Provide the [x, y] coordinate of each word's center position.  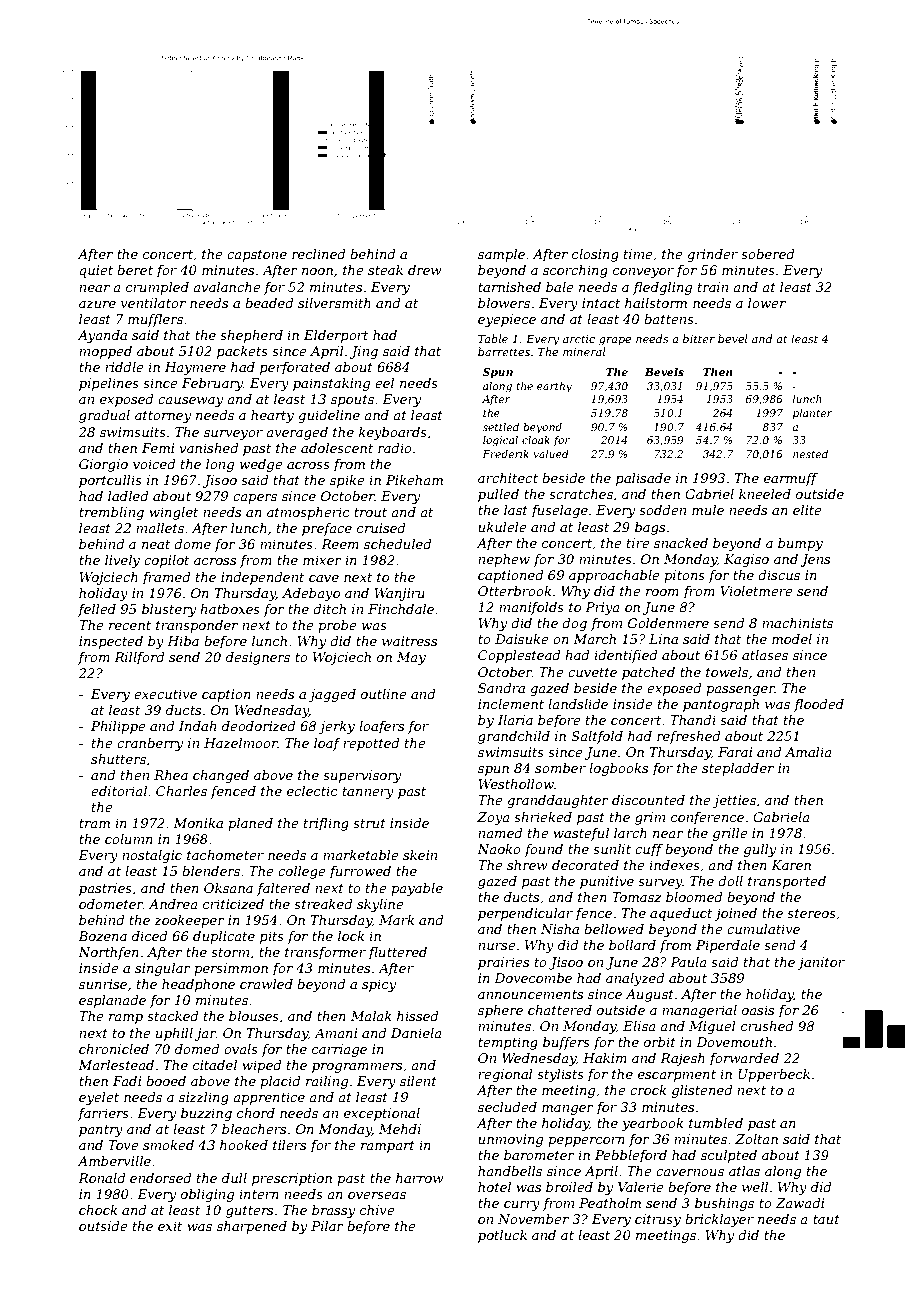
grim [650, 818]
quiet [96, 271]
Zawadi [800, 1203]
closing [595, 255]
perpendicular [525, 914]
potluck [502, 1236]
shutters [118, 759]
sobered [767, 254]
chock [98, 1210]
